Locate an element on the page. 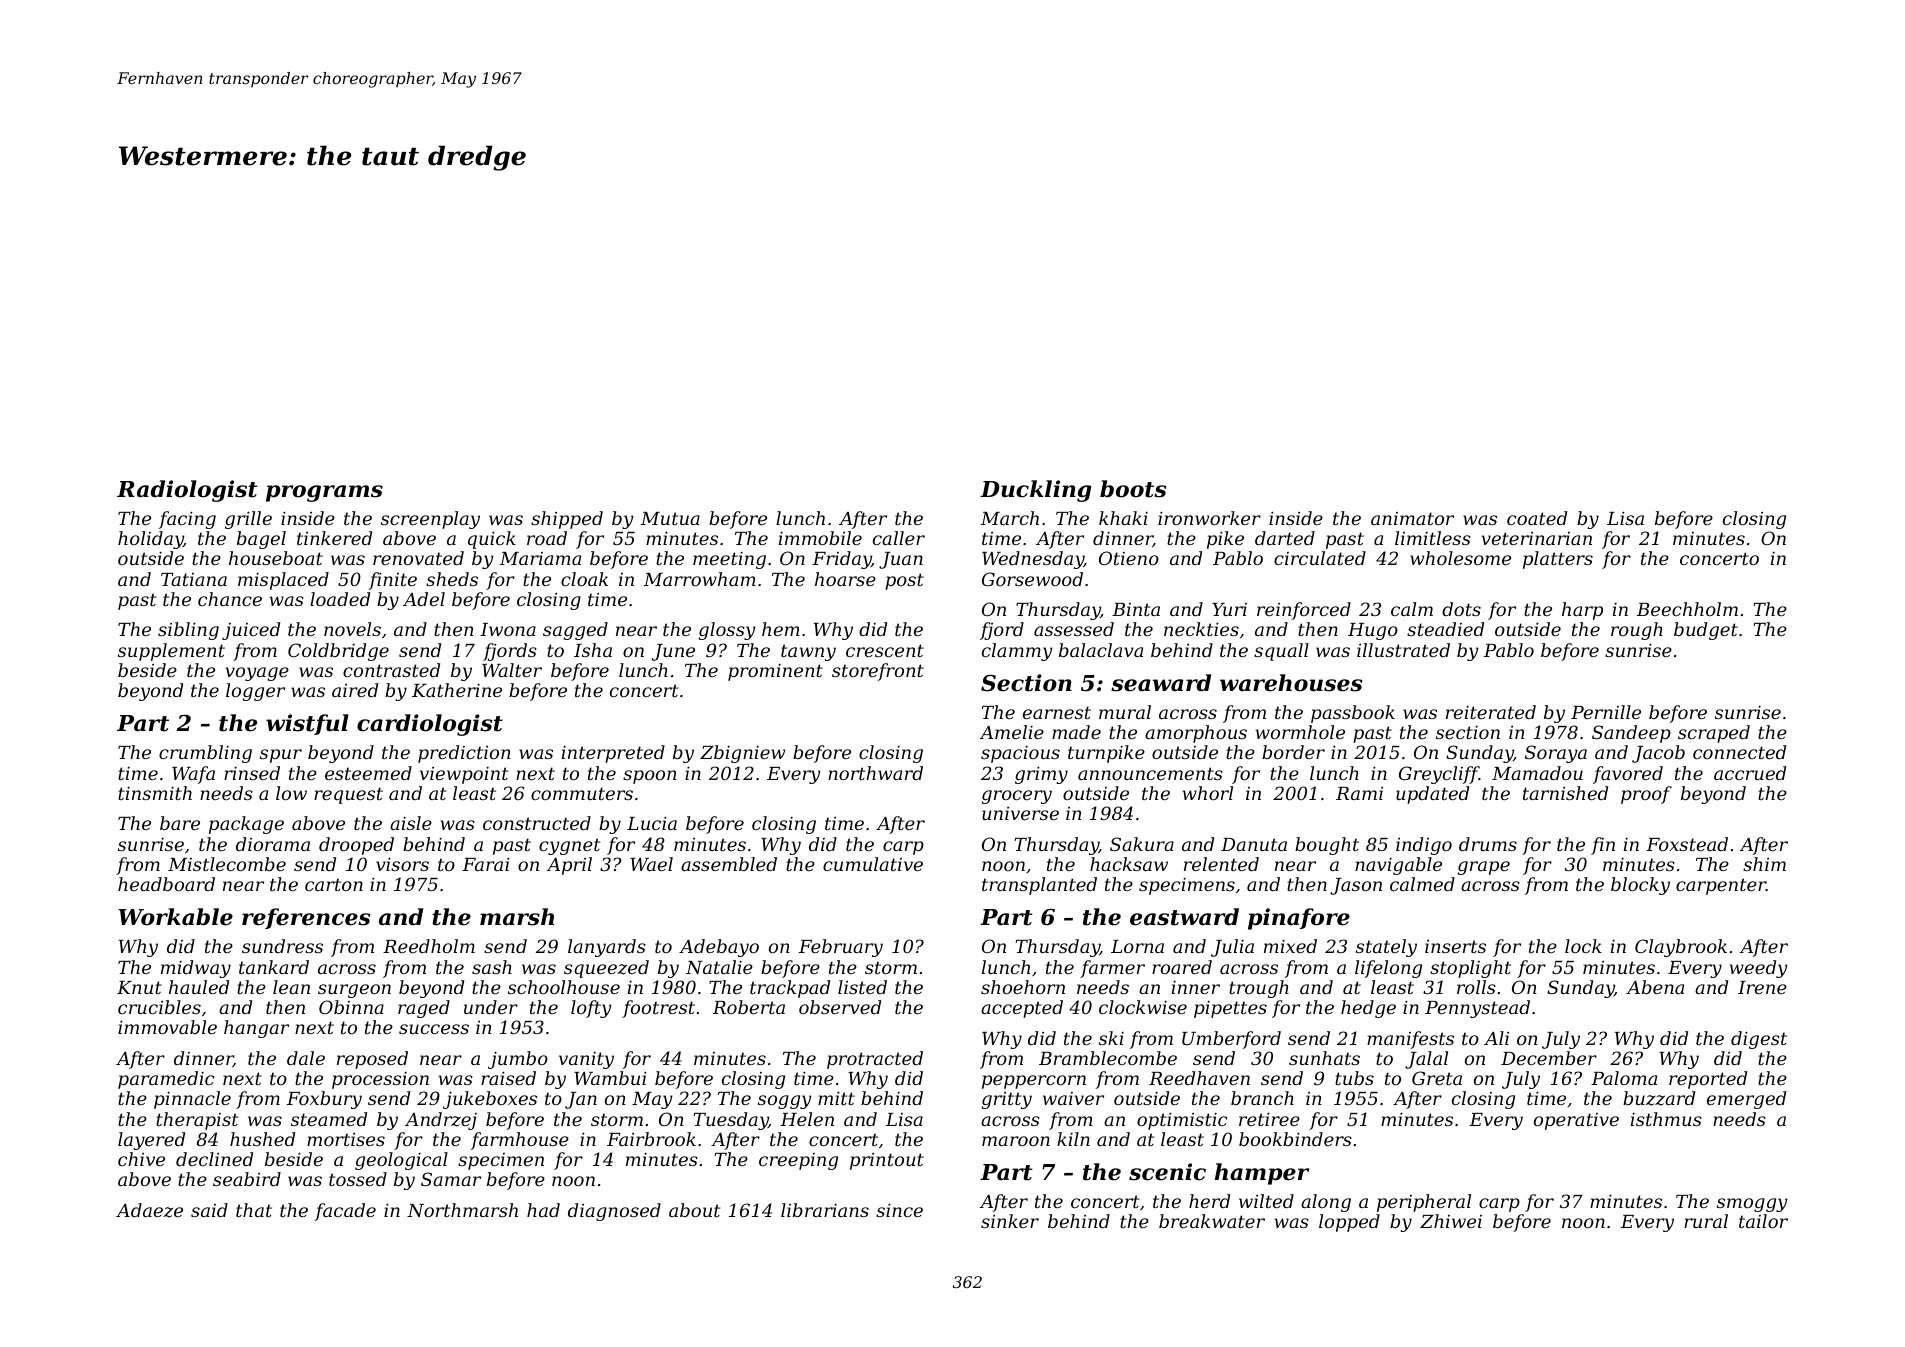  Walter is located at coordinates (512, 670).
